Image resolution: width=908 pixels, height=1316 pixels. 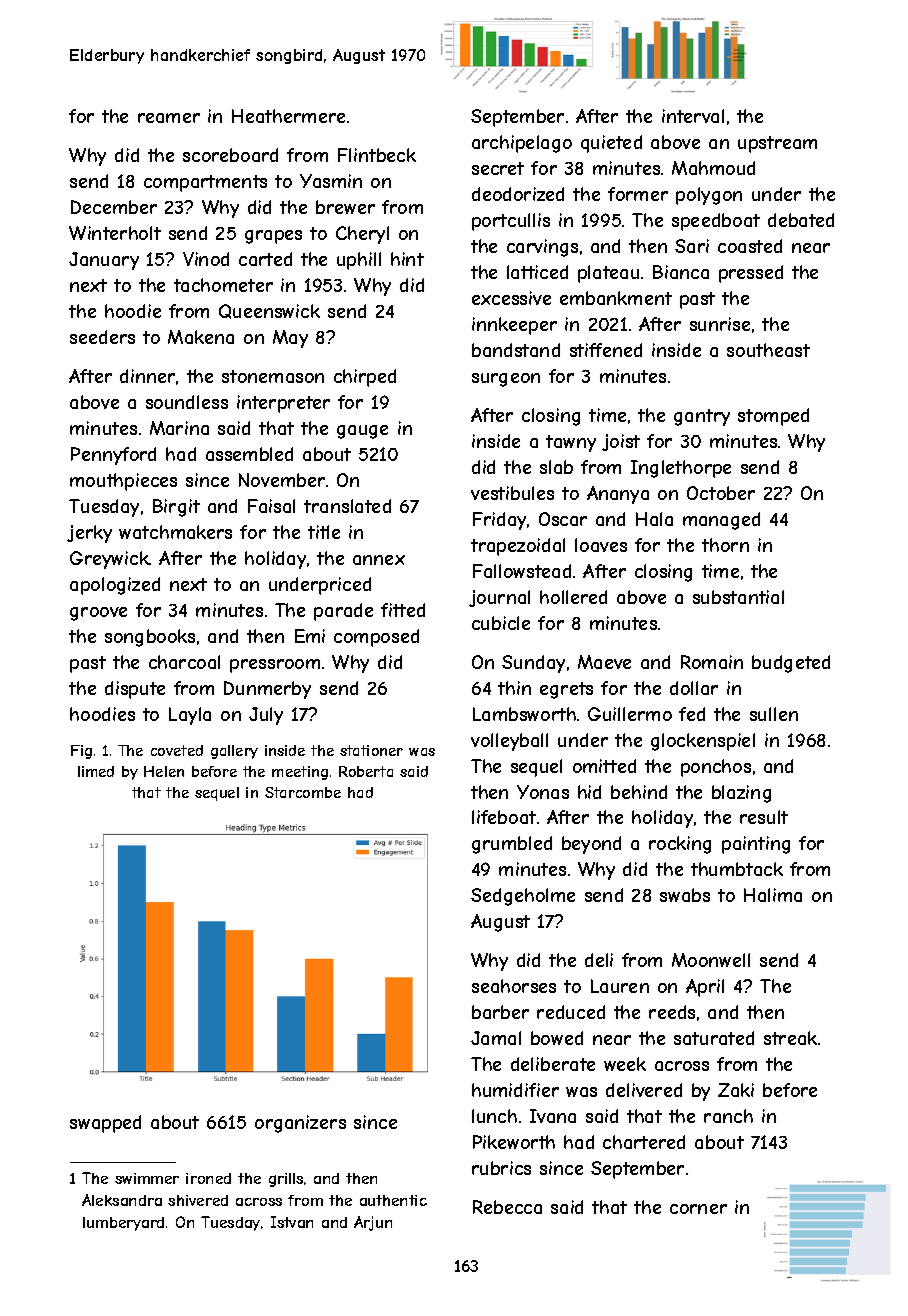 I want to click on swapped, so click(x=105, y=1124).
